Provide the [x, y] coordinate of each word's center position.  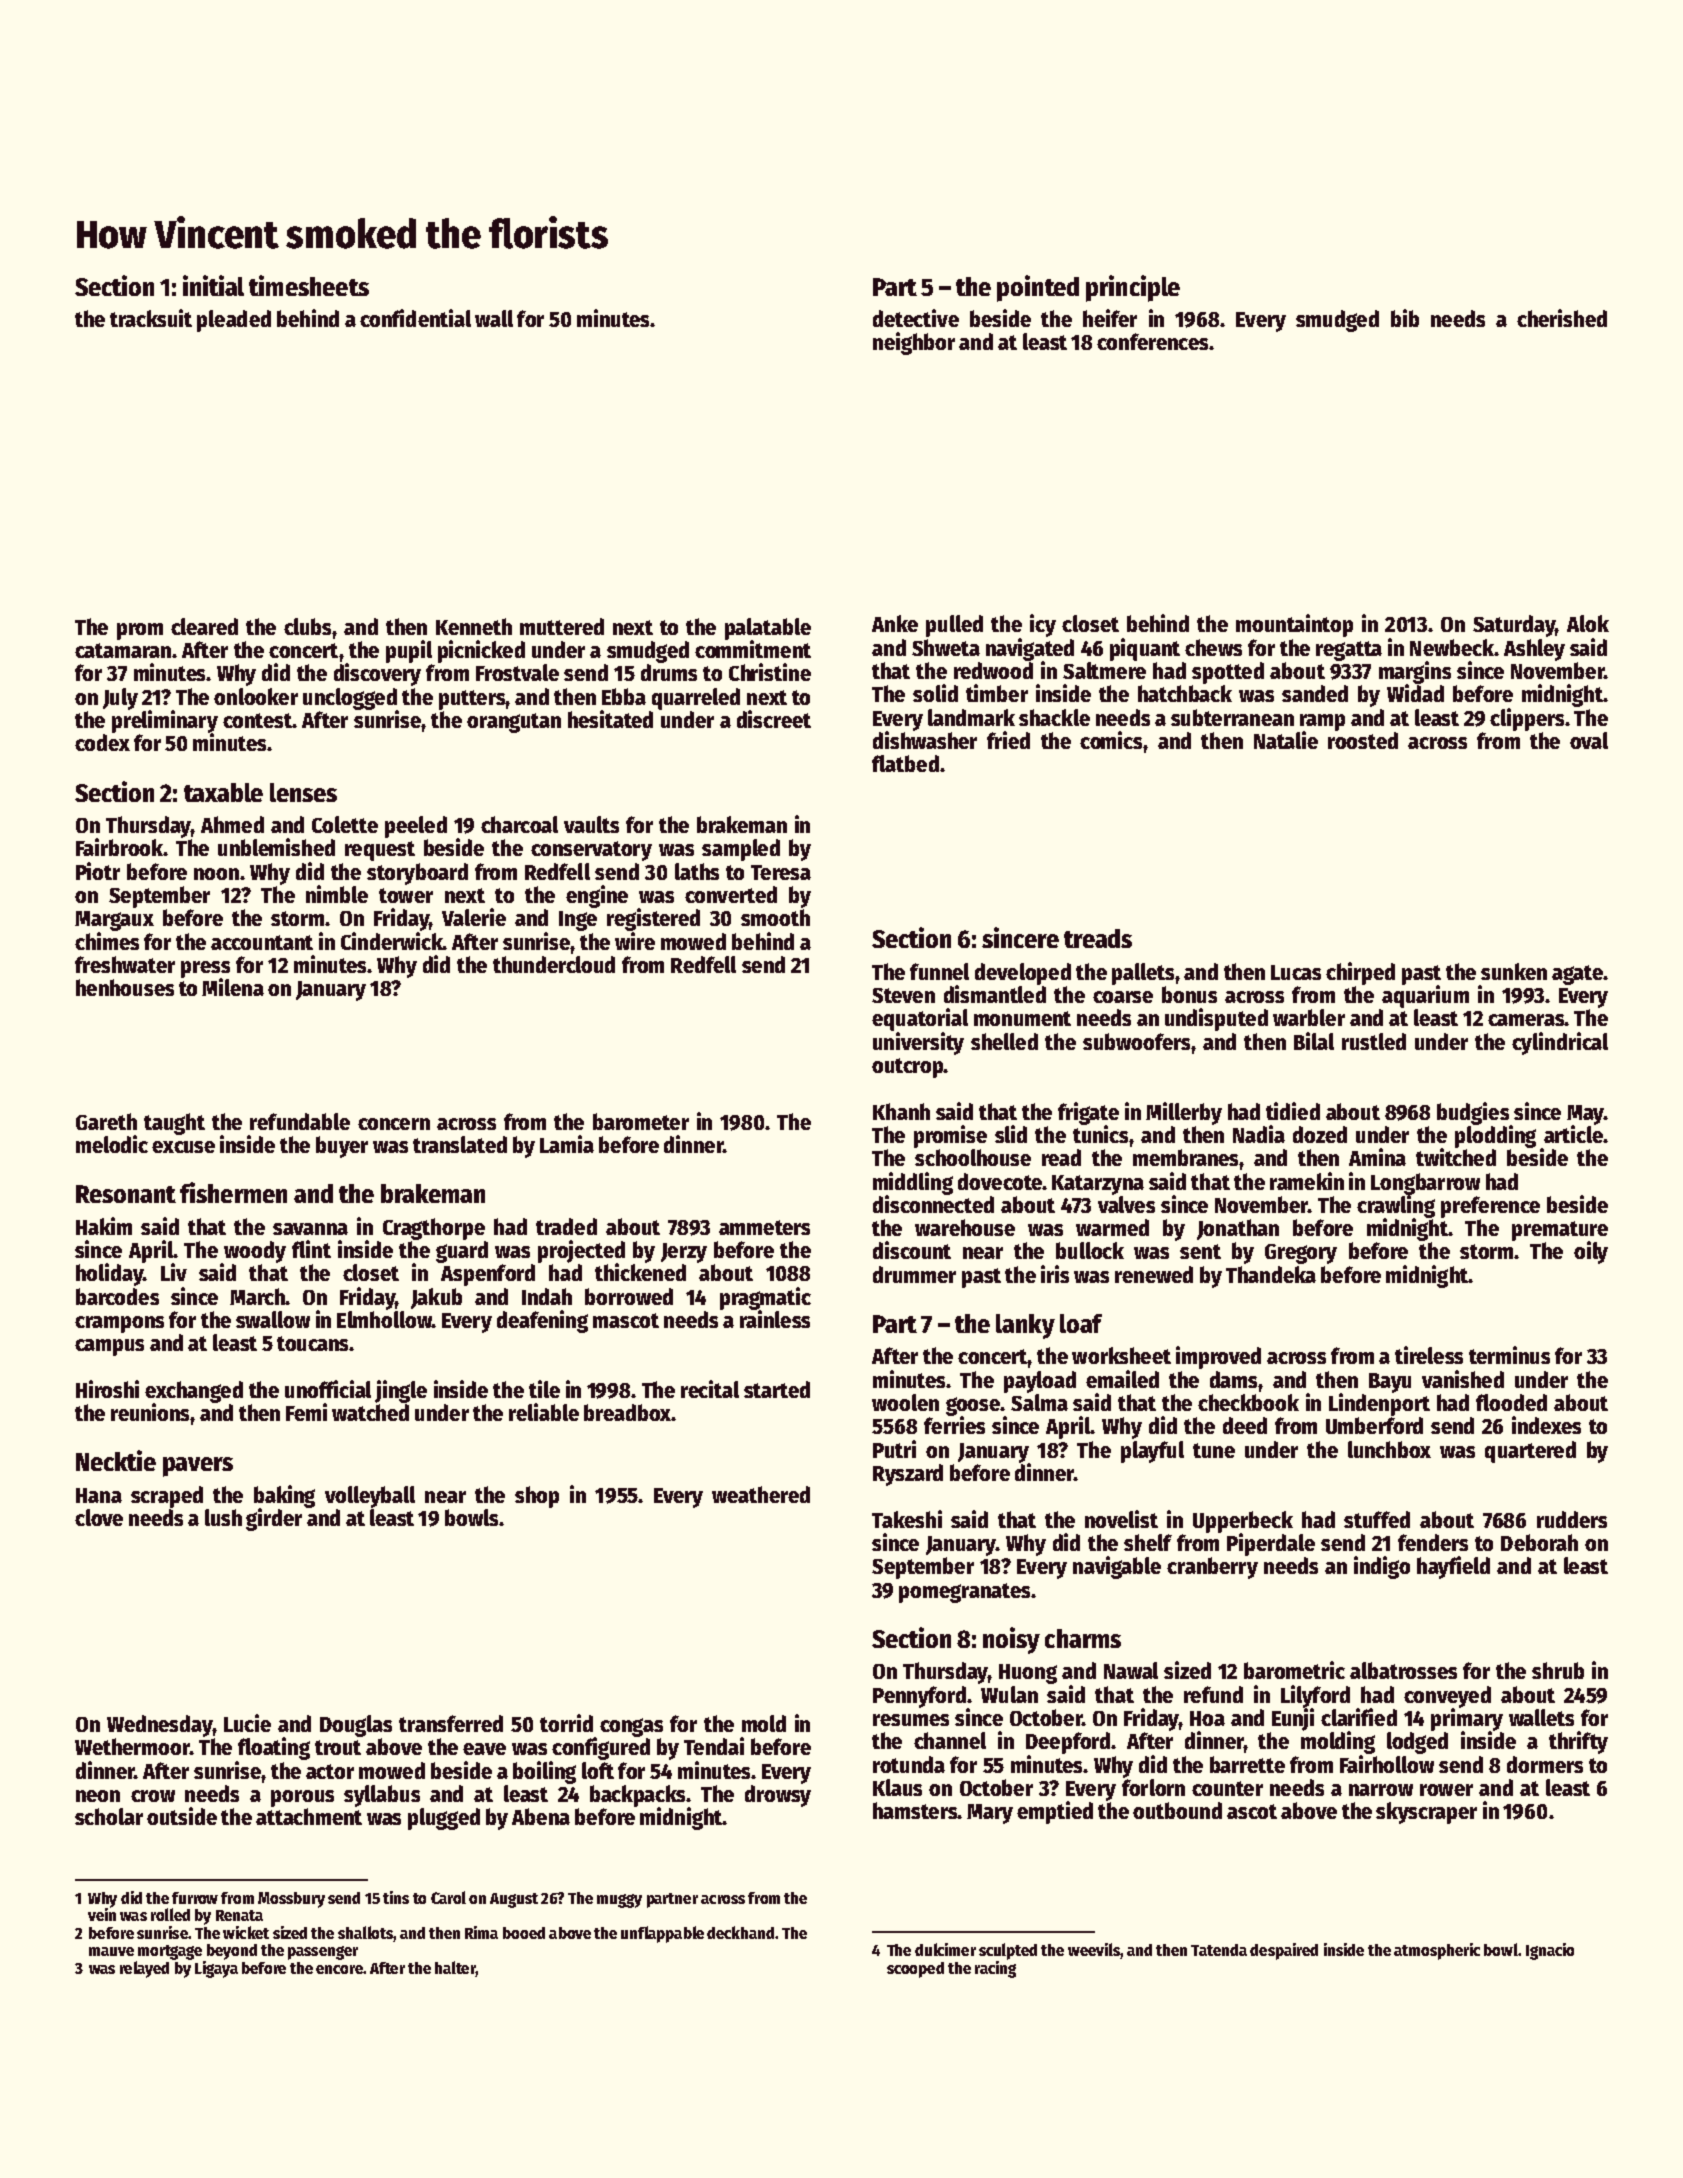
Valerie [474, 917]
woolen [905, 1402]
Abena [541, 1816]
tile [544, 1389]
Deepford [1068, 1743]
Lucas [1296, 972]
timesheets [309, 285]
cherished [1562, 318]
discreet [774, 719]
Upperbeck [1243, 1522]
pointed [1038, 288]
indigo [1382, 1567]
